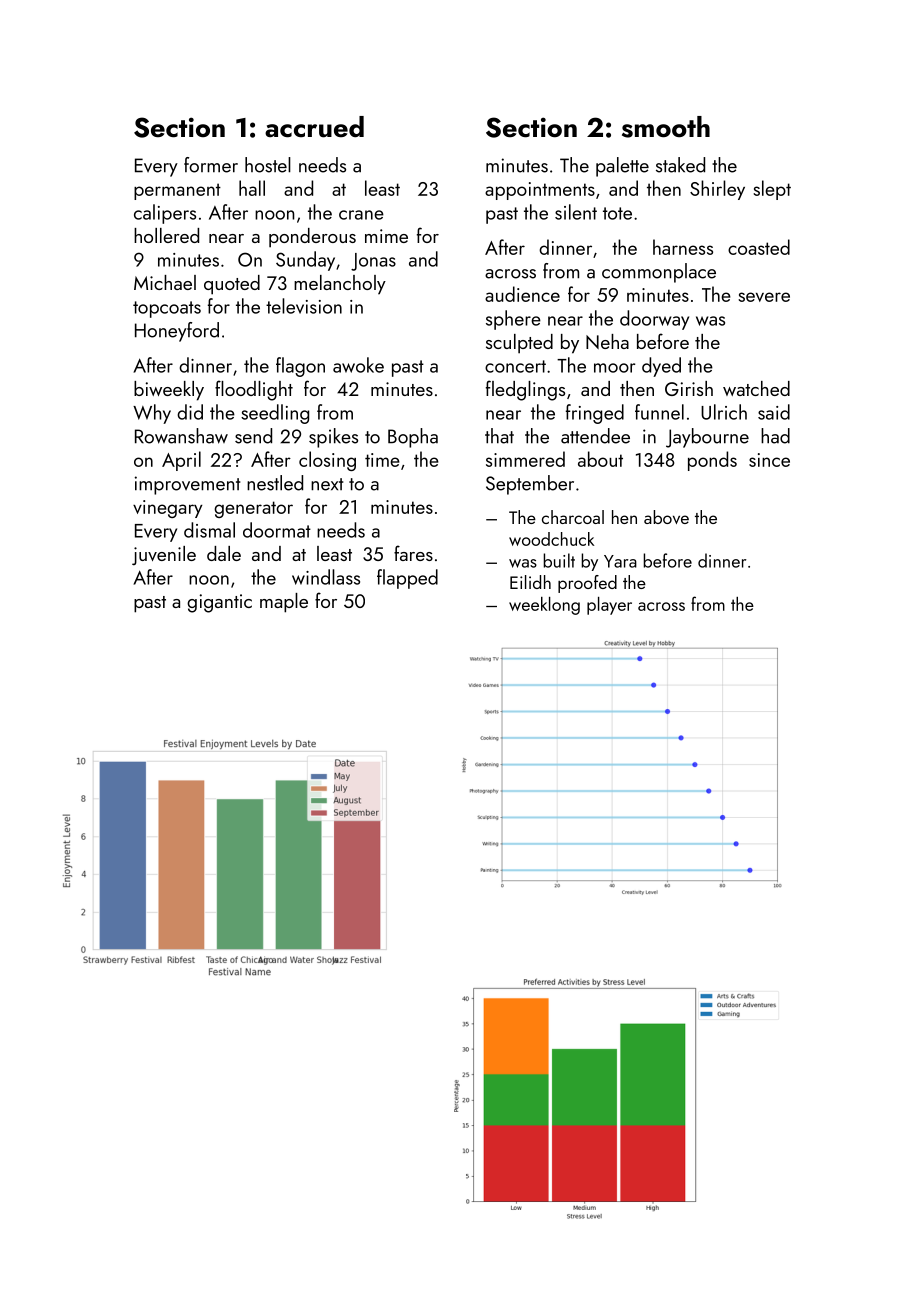 The height and width of the screenshot is (1314, 924). I want to click on gigantic, so click(219, 603).
